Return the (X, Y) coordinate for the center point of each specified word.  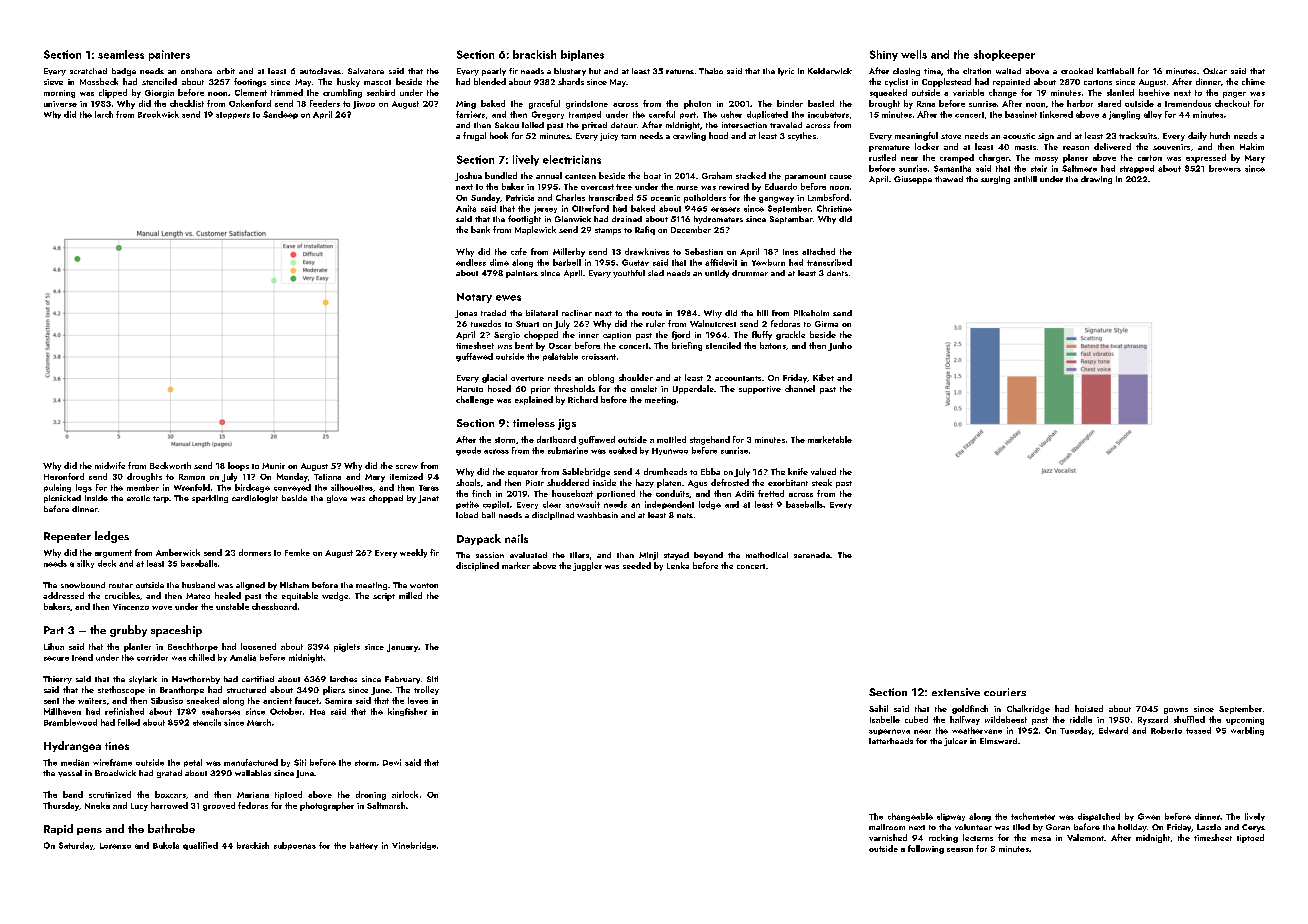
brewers (1225, 168)
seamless (121, 54)
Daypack (479, 539)
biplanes (582, 55)
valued (823, 471)
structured (246, 689)
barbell (567, 262)
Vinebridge (414, 846)
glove (337, 499)
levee (418, 700)
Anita (466, 208)
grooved (219, 806)
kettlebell (1115, 71)
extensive (956, 692)
